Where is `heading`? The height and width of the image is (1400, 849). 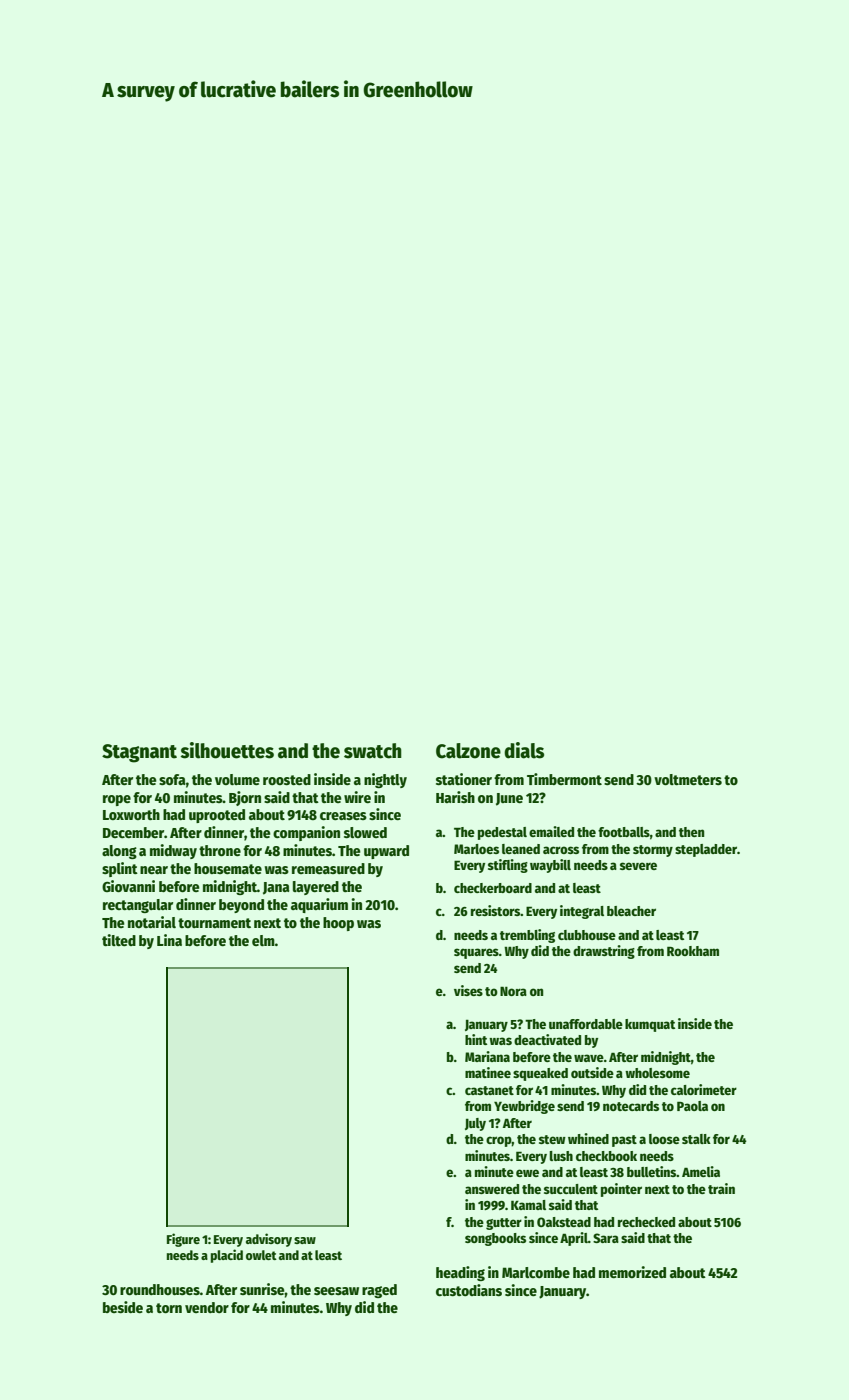 heading is located at coordinates (460, 1273).
